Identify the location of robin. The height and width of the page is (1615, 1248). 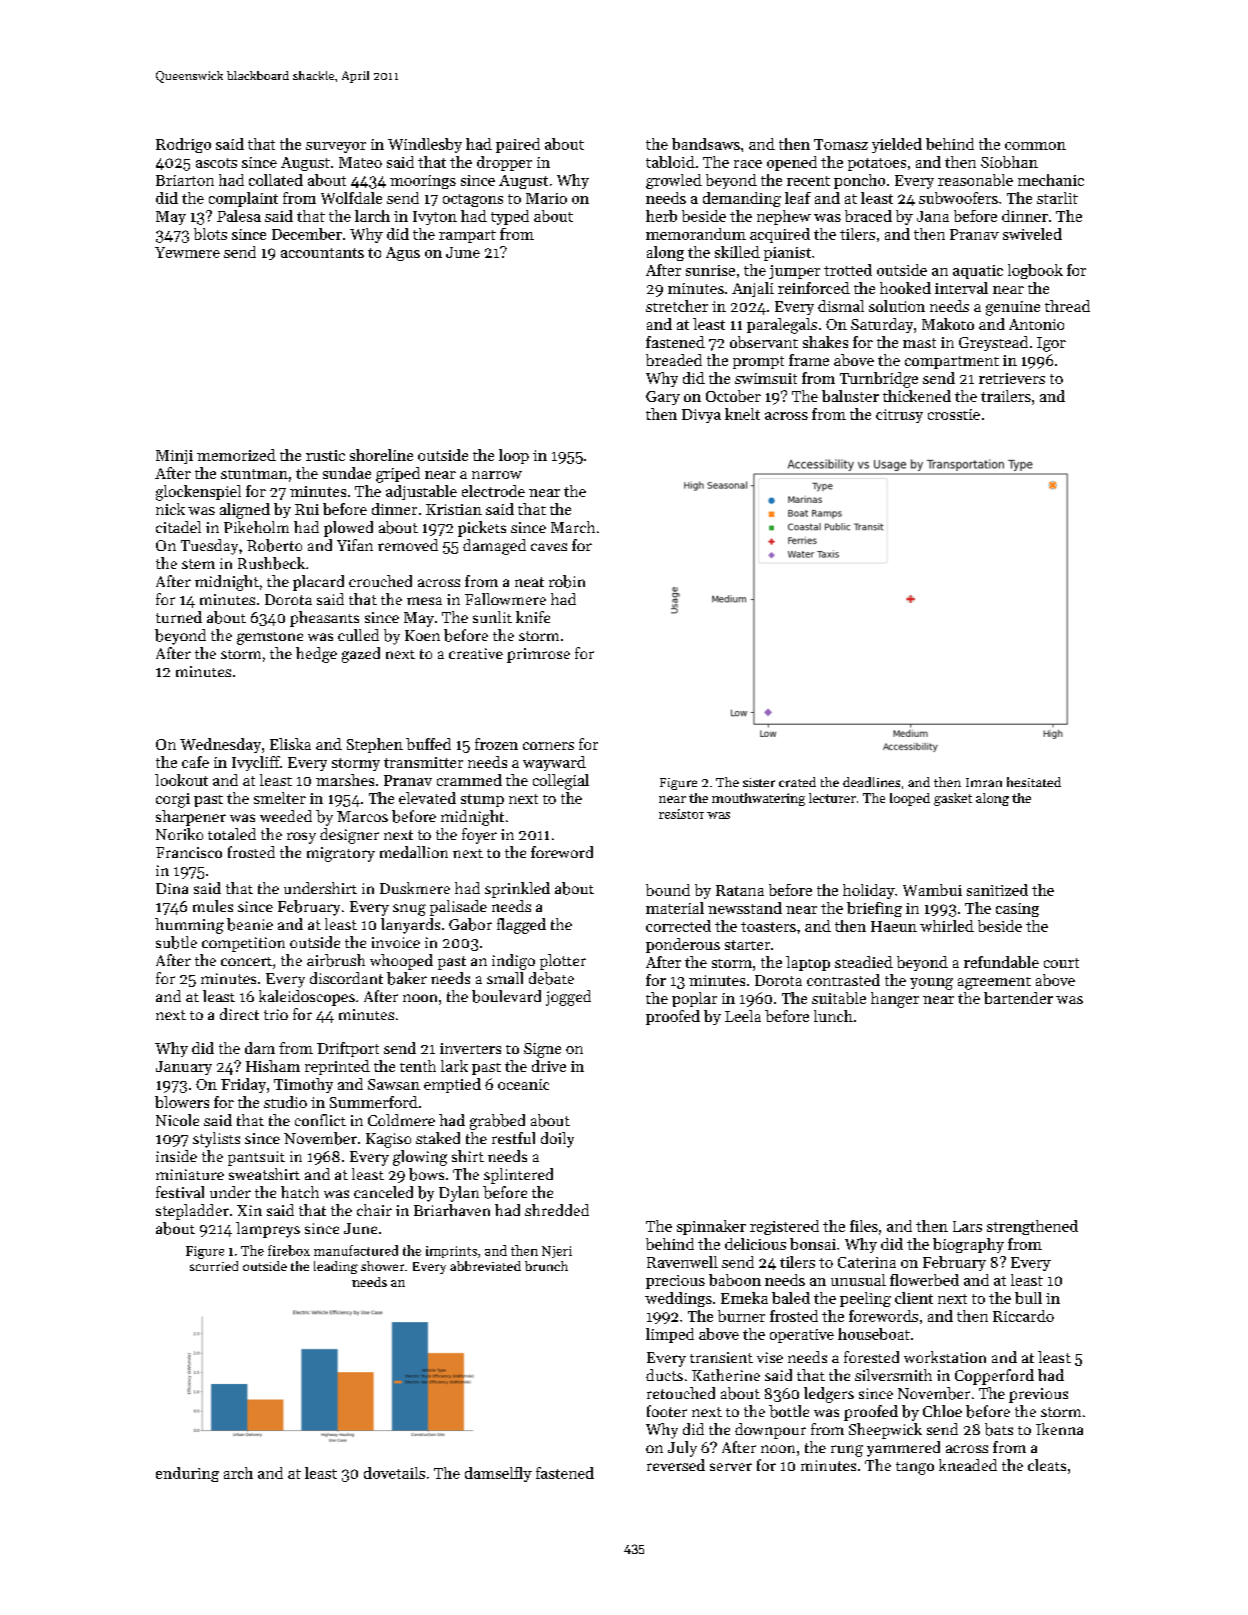
(567, 581).
